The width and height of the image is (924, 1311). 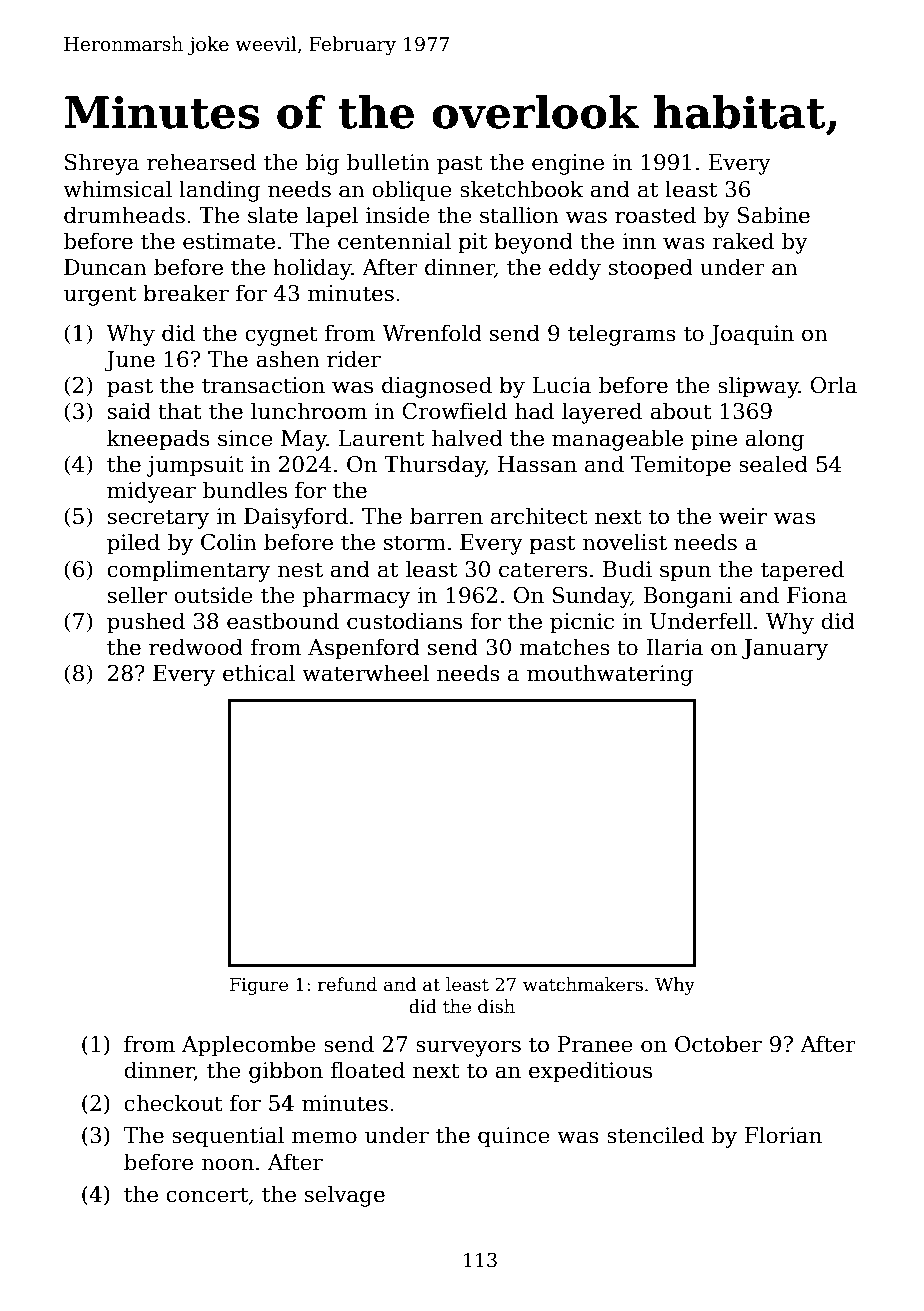 What do you see at coordinates (655, 215) in the image?
I see `roasted` at bounding box center [655, 215].
